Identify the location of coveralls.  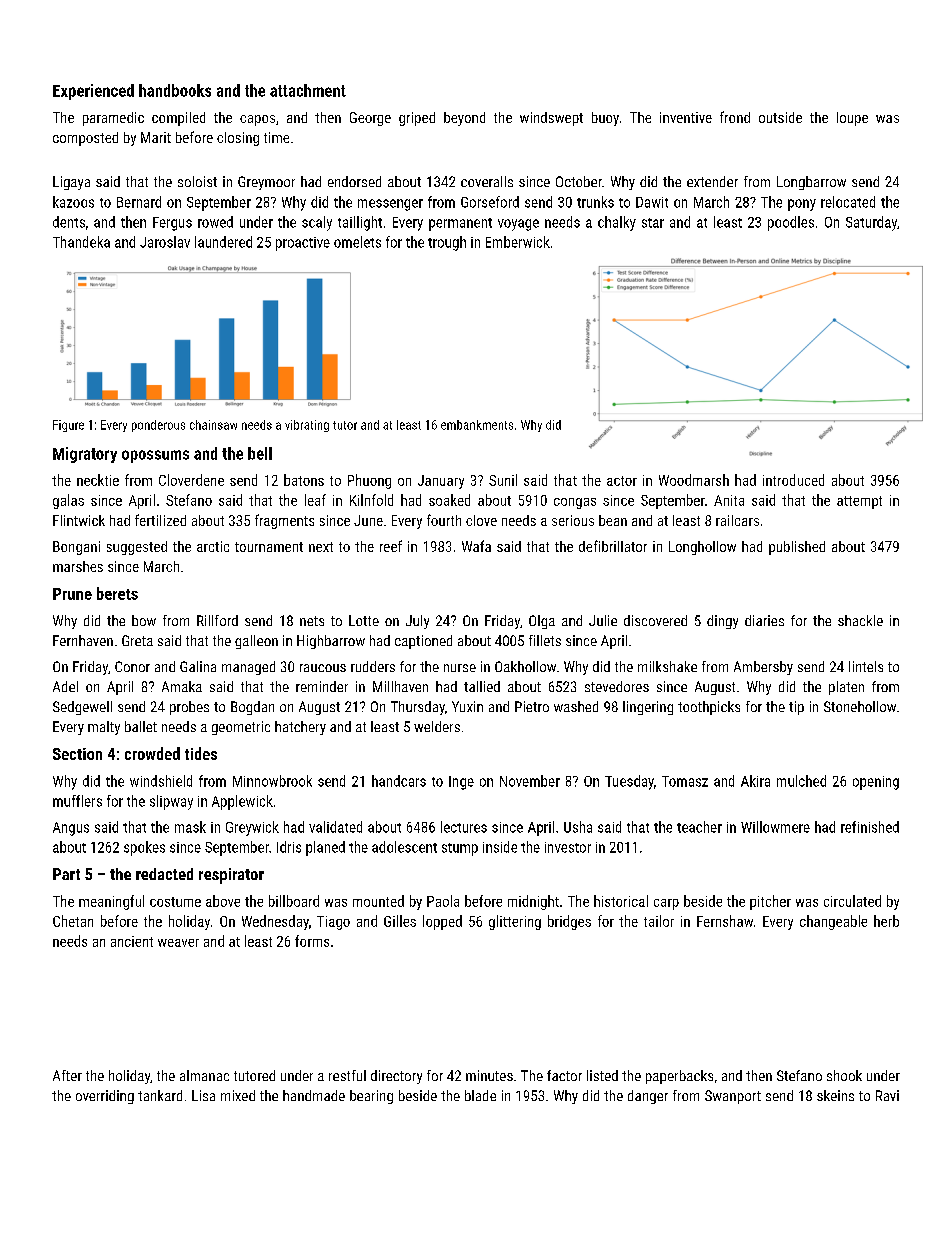
(487, 181).
